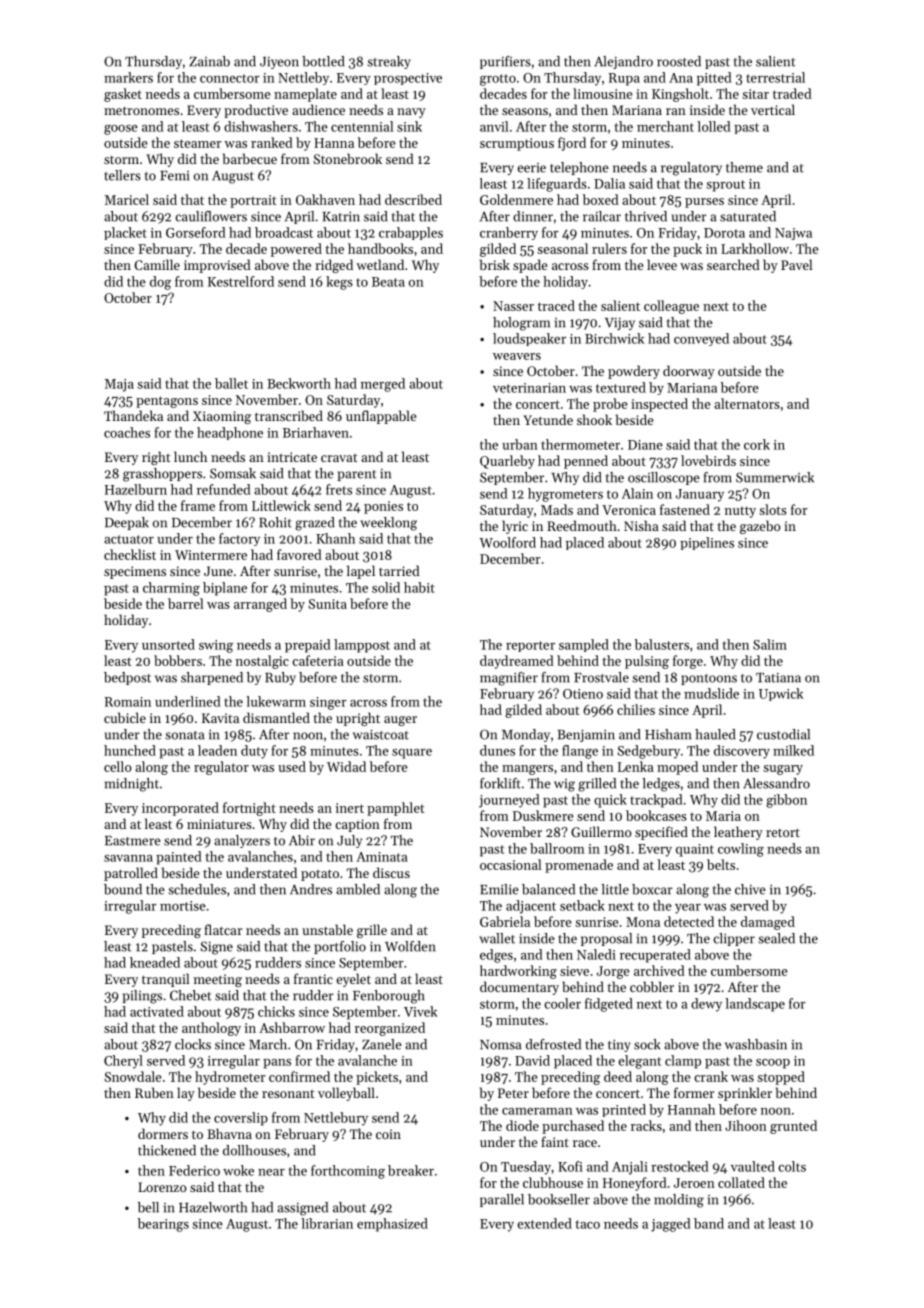 This screenshot has width=924, height=1308. I want to click on Summerwick, so click(775, 477).
